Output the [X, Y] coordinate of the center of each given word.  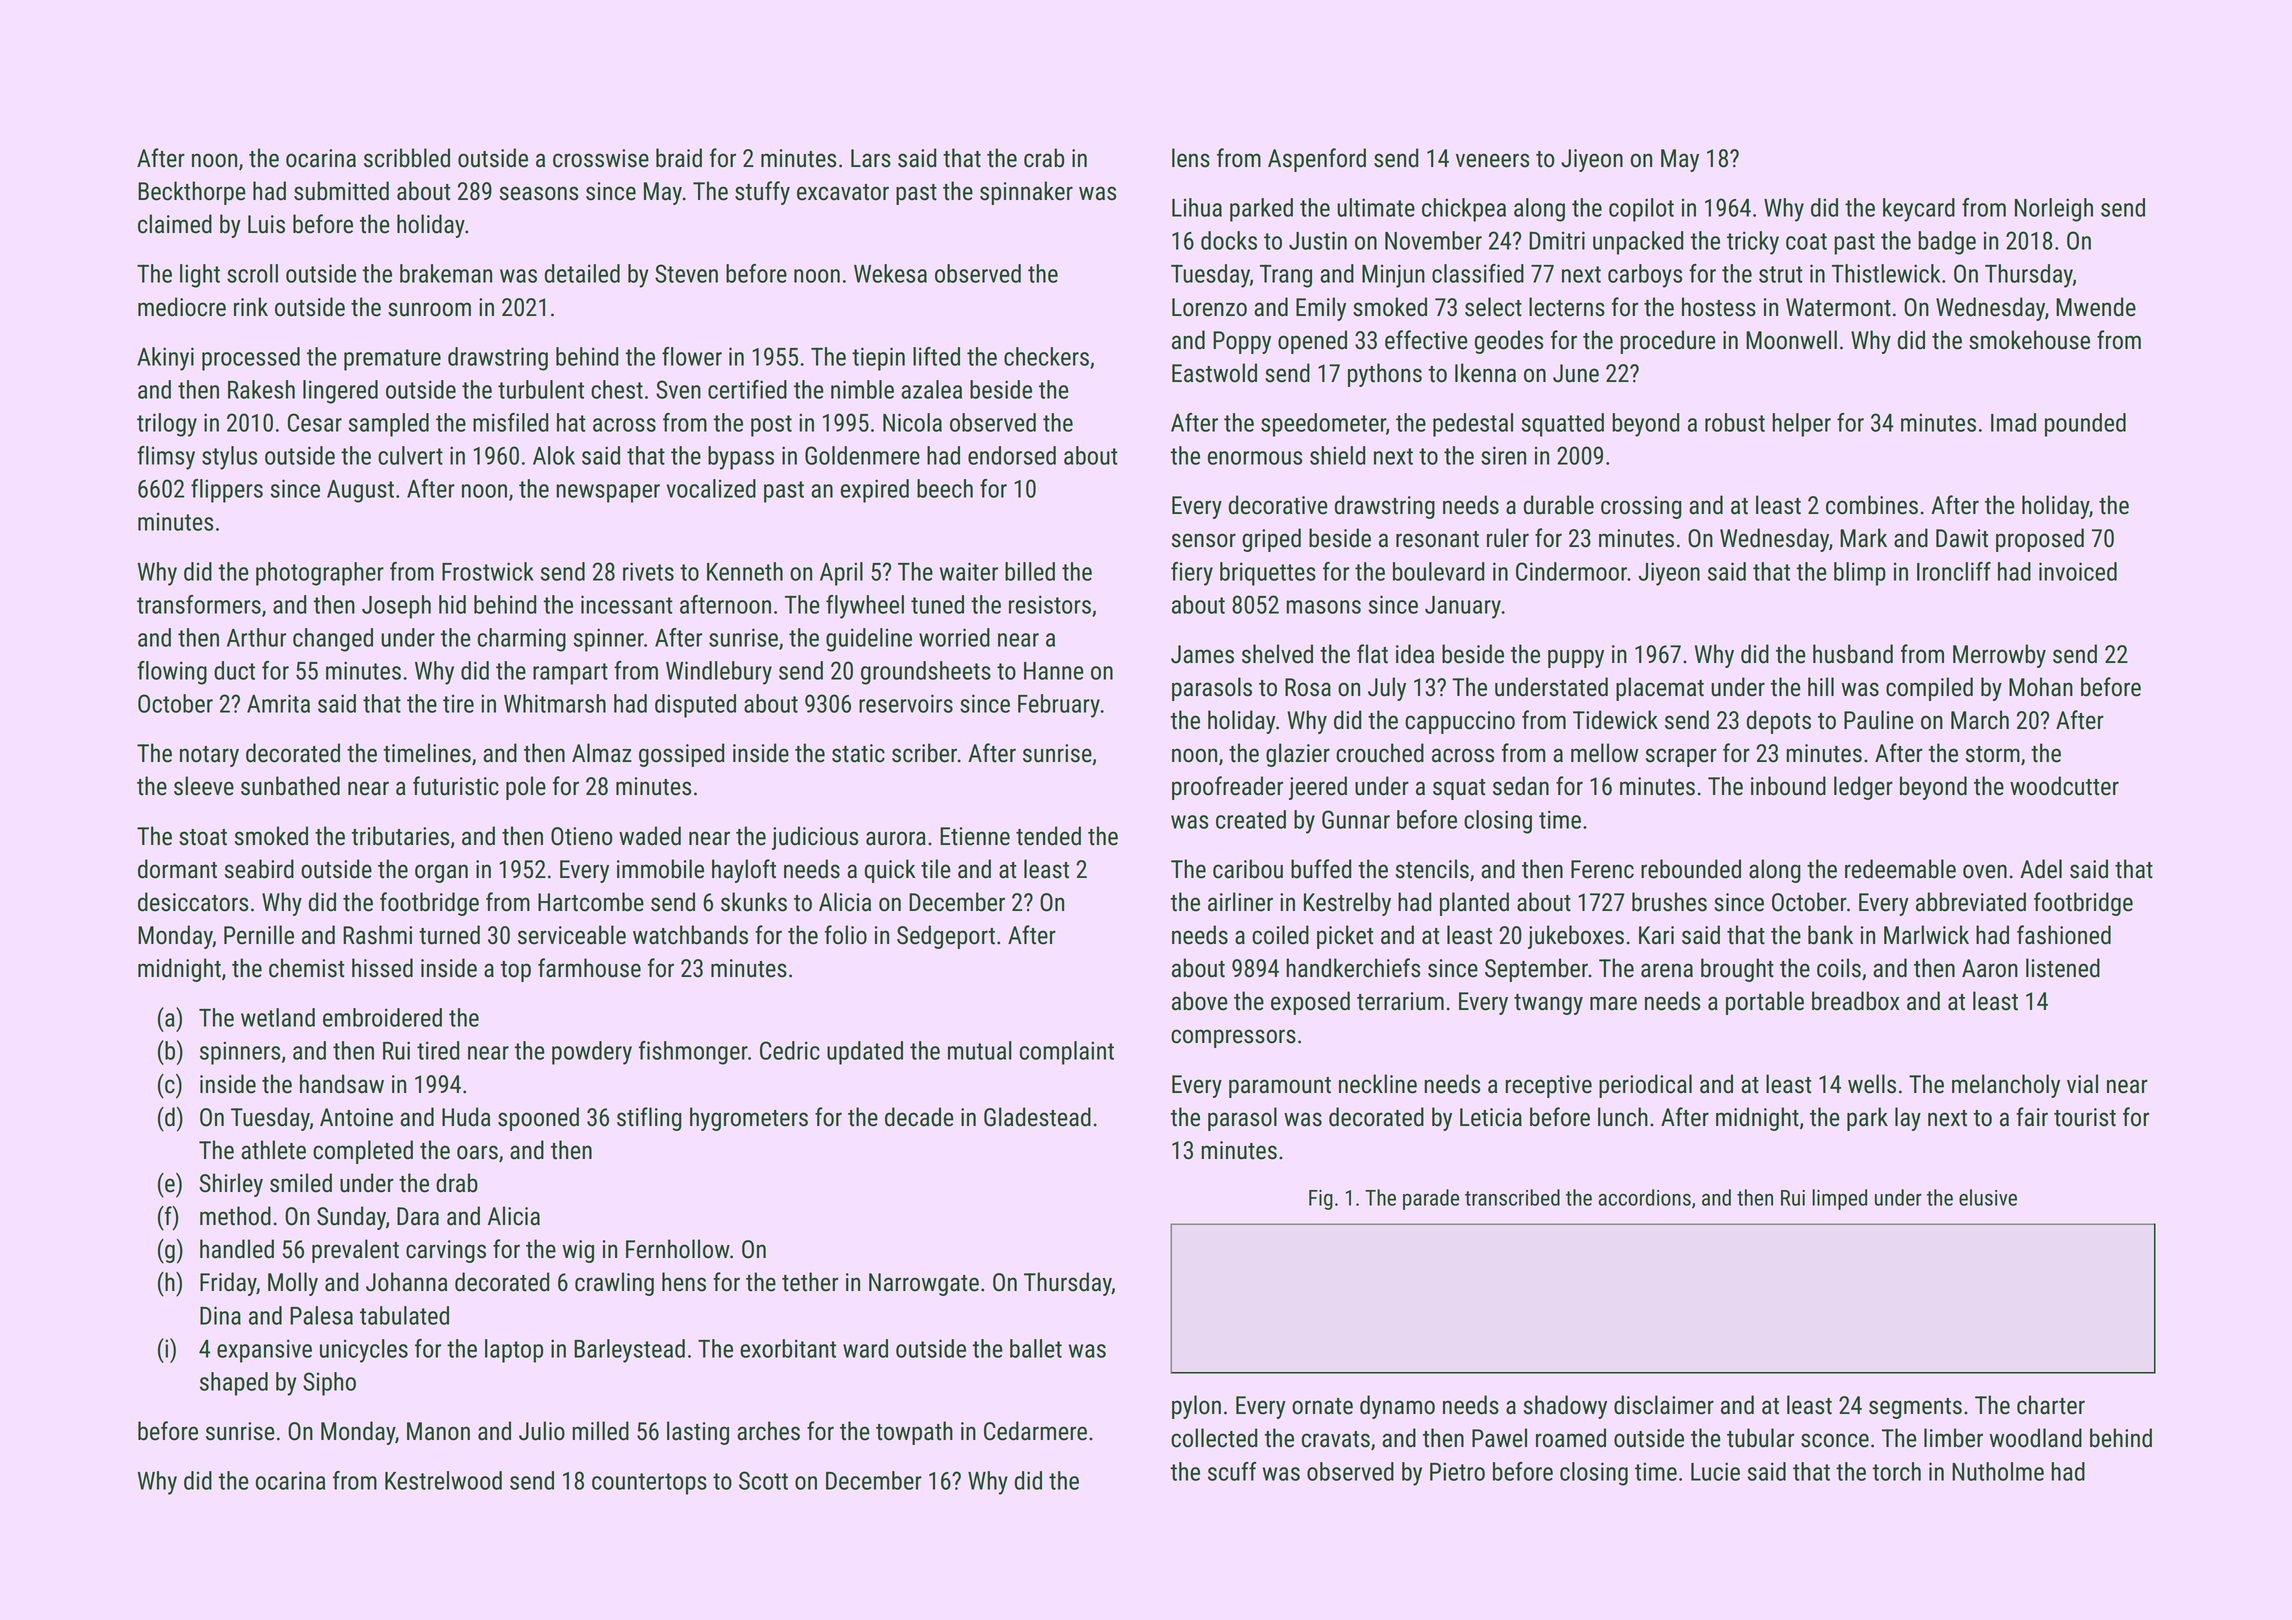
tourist [2085, 1117]
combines [1872, 505]
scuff [1232, 1471]
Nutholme [1998, 1471]
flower [692, 356]
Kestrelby [1347, 904]
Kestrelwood [443, 1480]
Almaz [602, 753]
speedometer [1323, 425]
